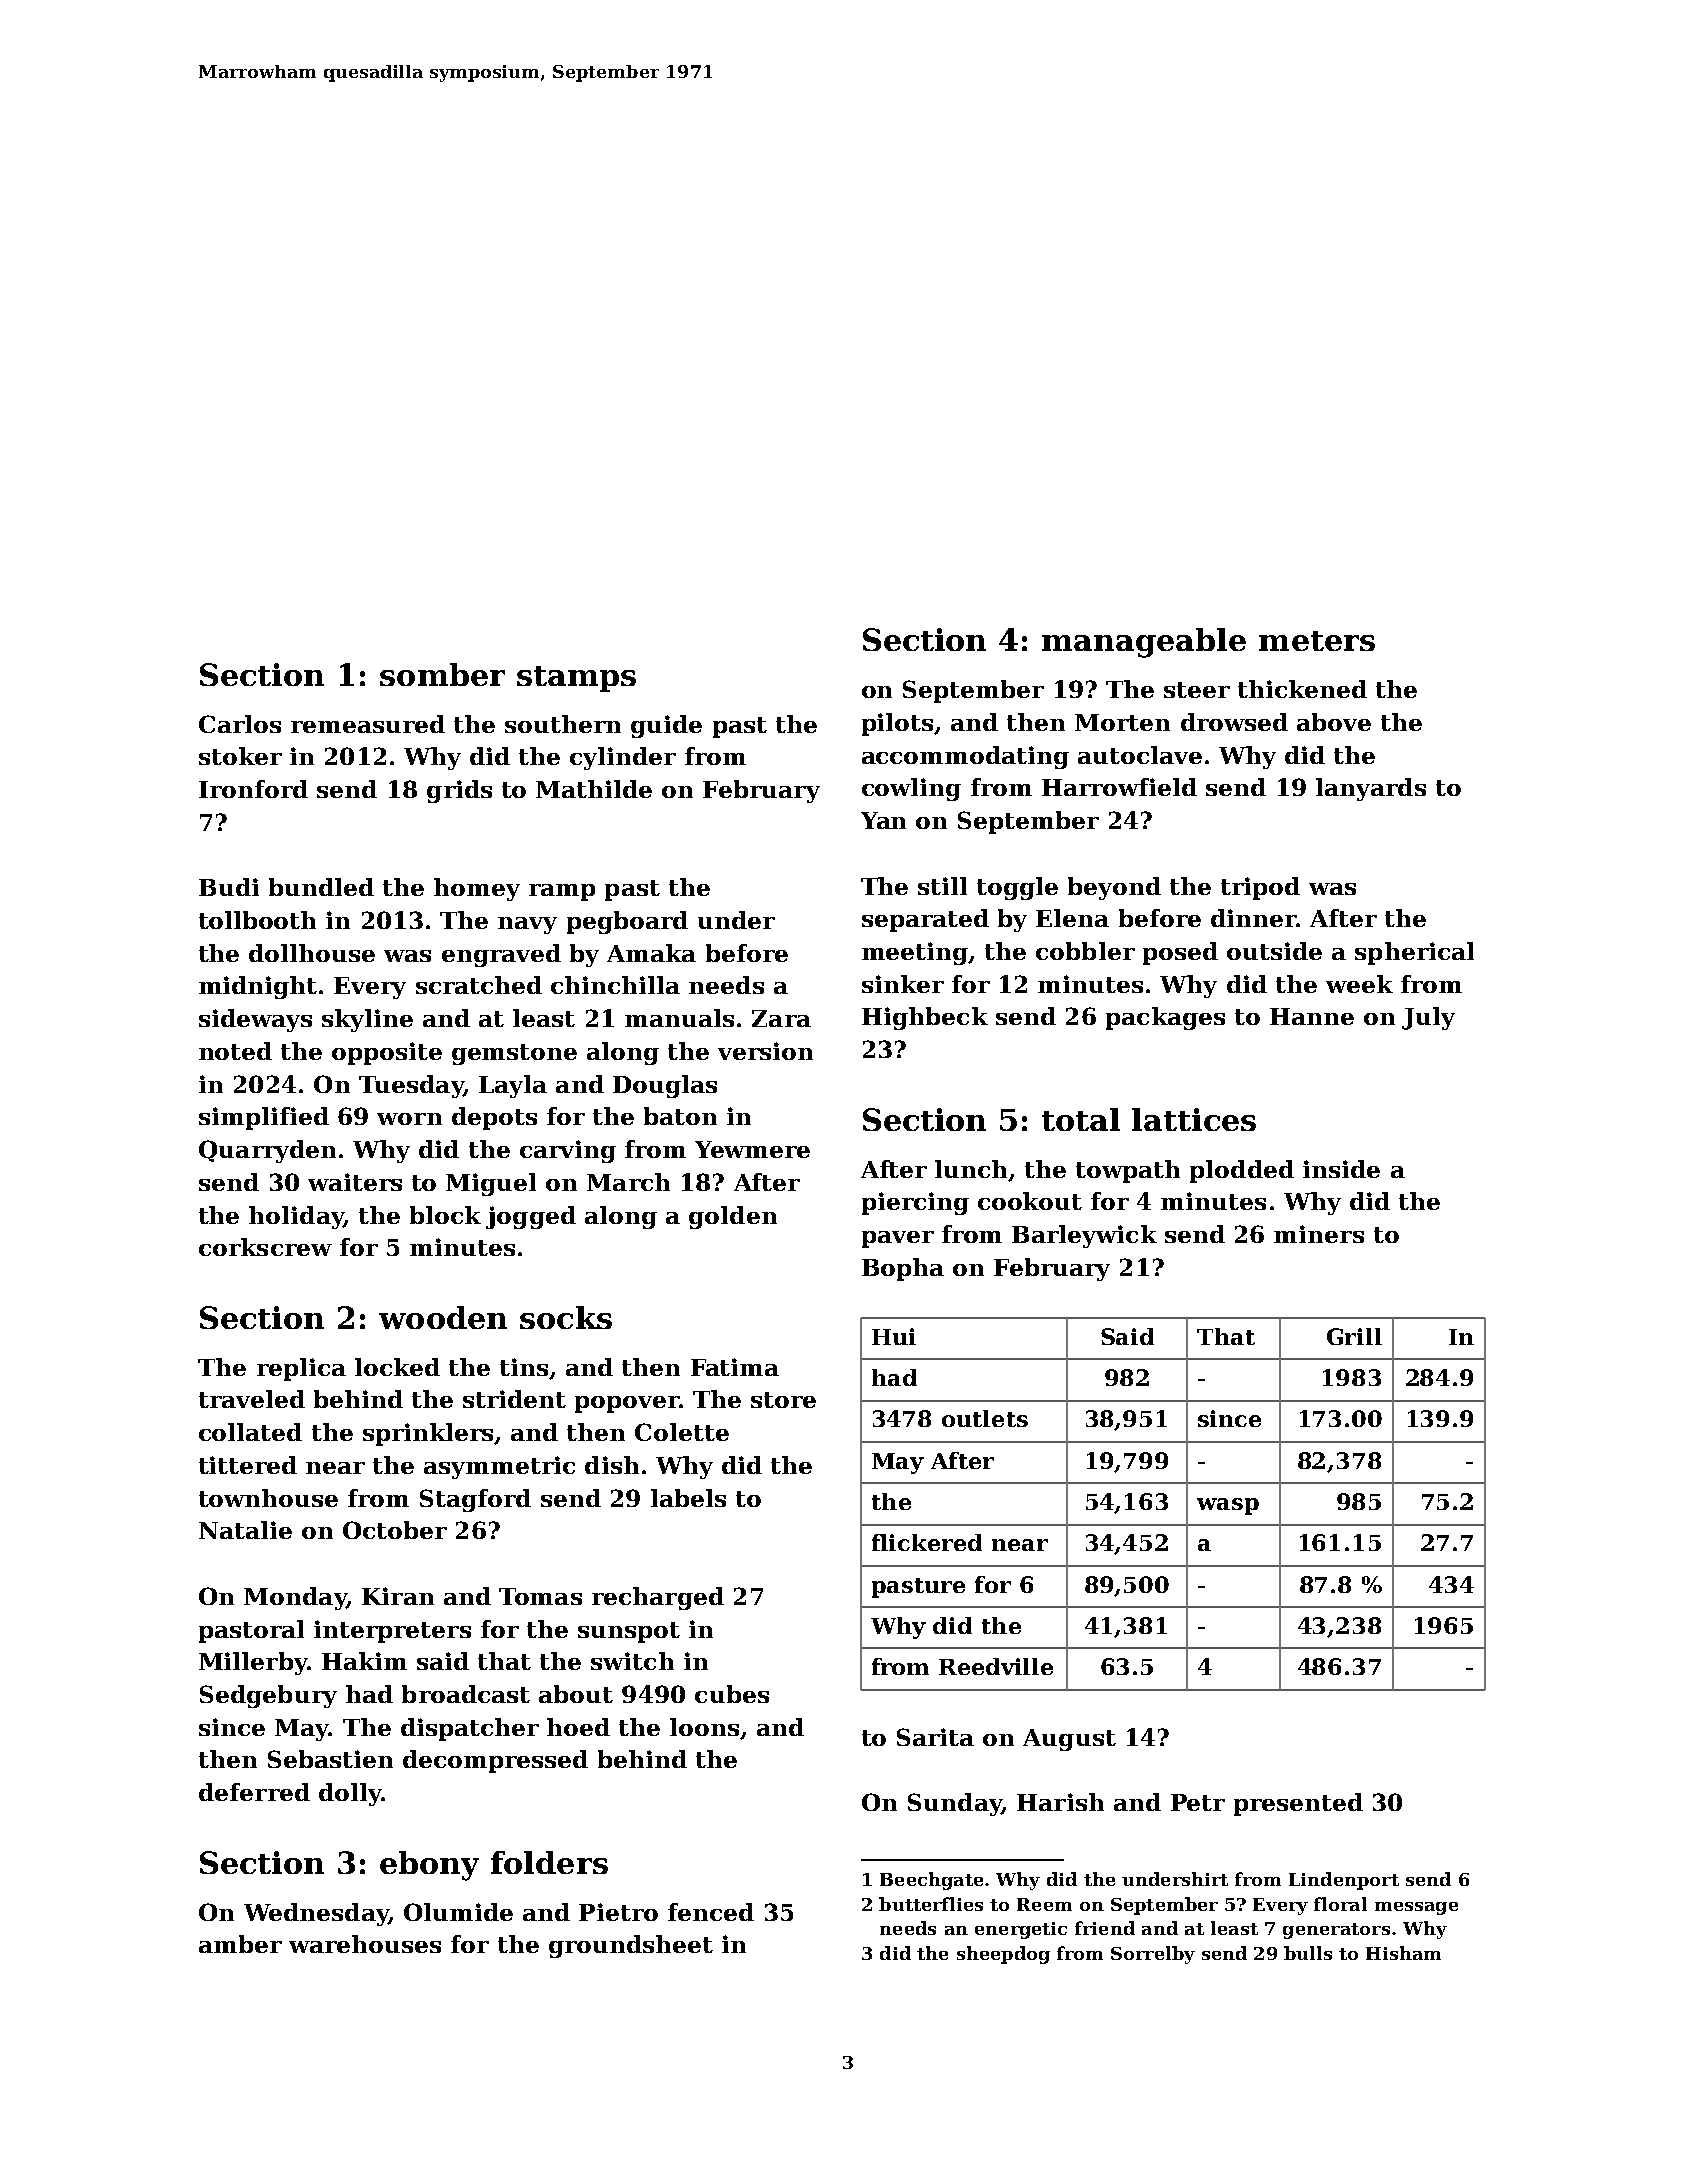 Image resolution: width=1683 pixels, height=2178 pixels. I want to click on labels, so click(688, 1498).
